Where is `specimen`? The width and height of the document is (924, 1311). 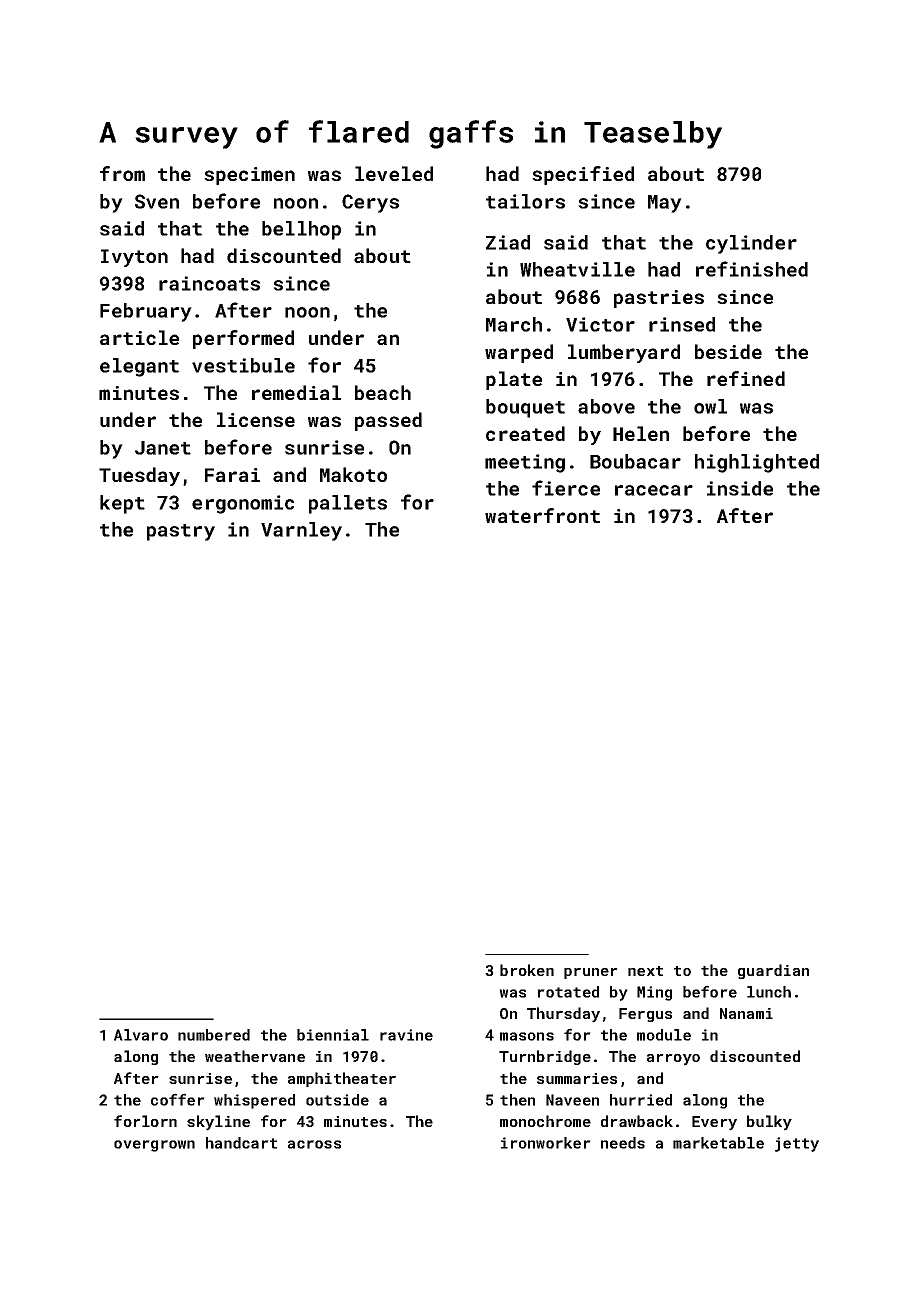
specimen is located at coordinates (249, 176).
